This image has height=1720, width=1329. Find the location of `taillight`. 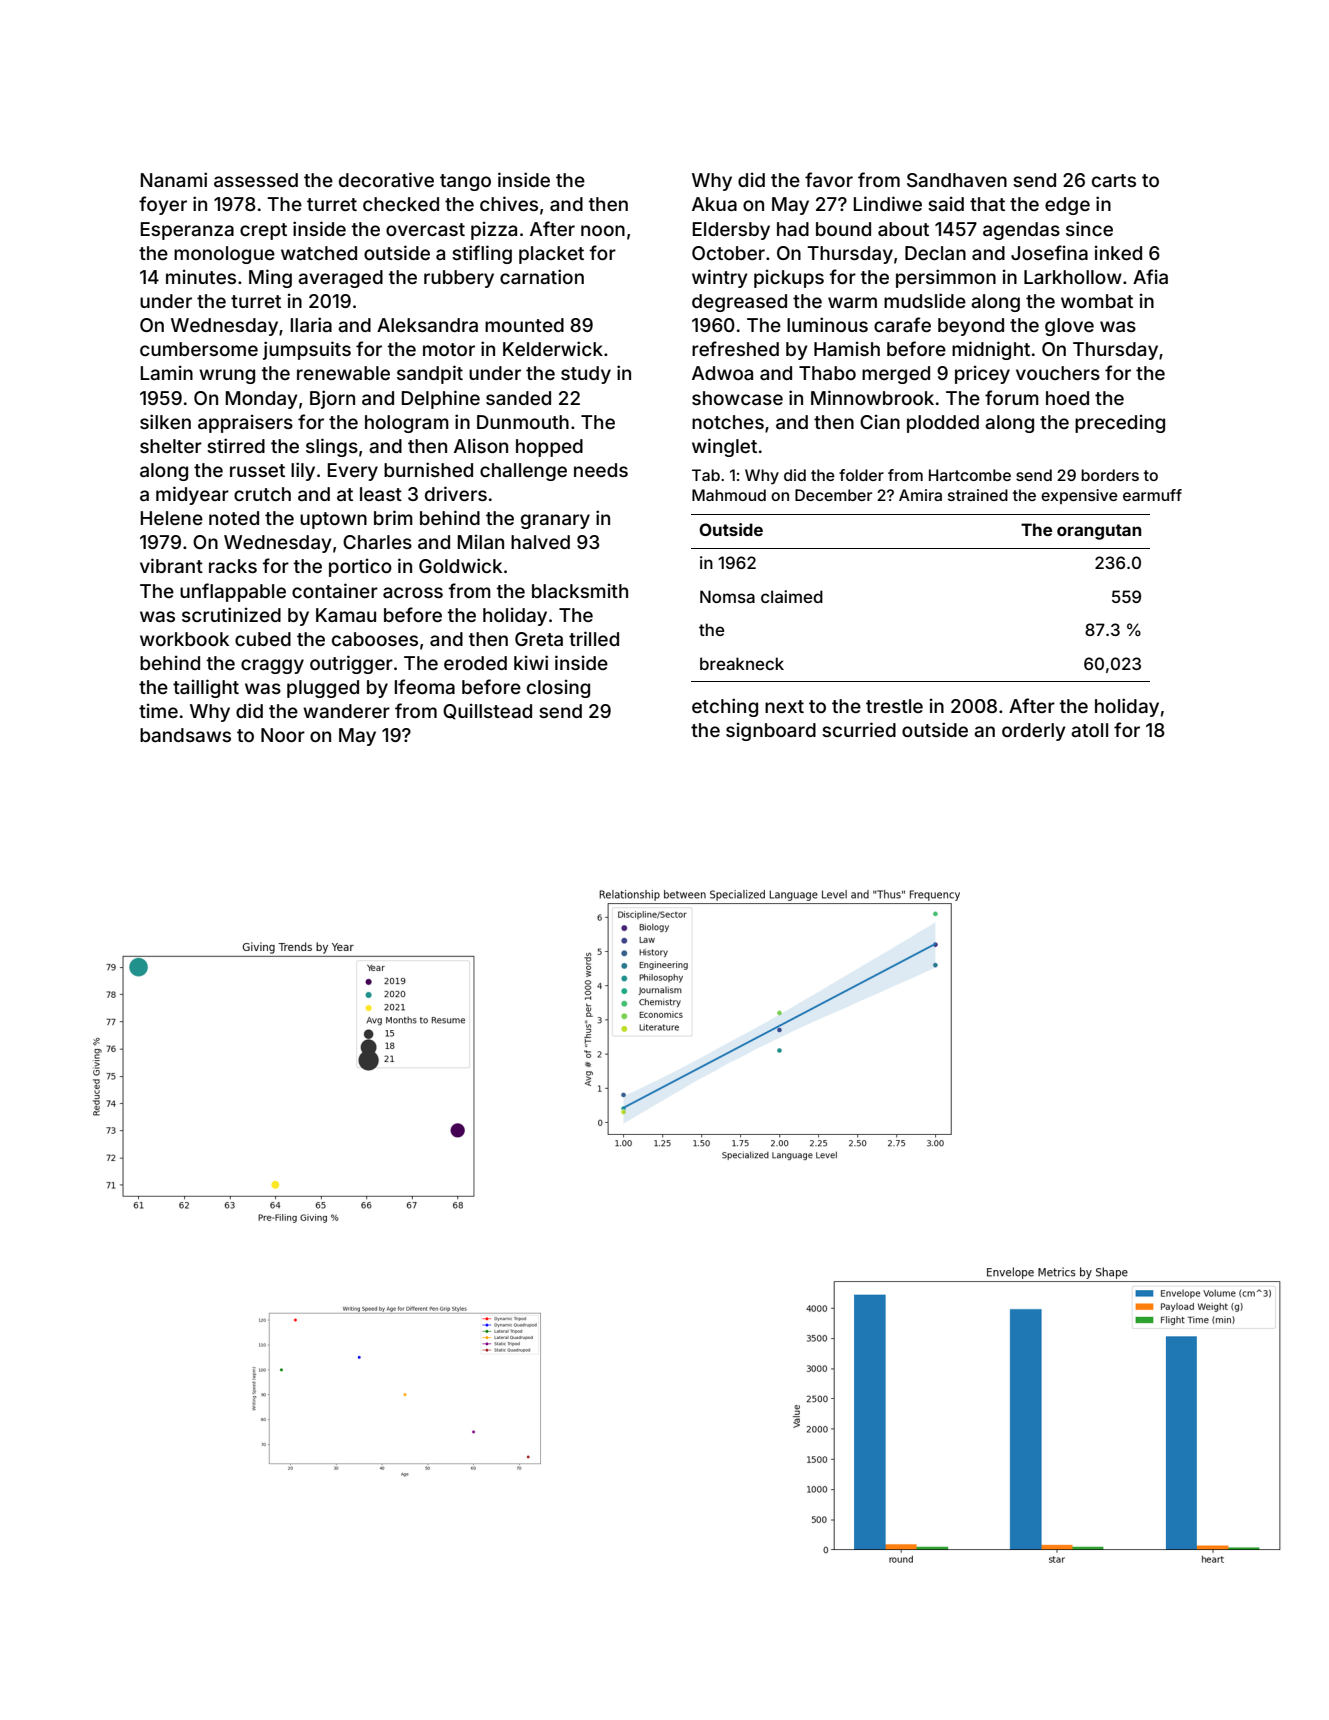

taillight is located at coordinates (206, 688).
